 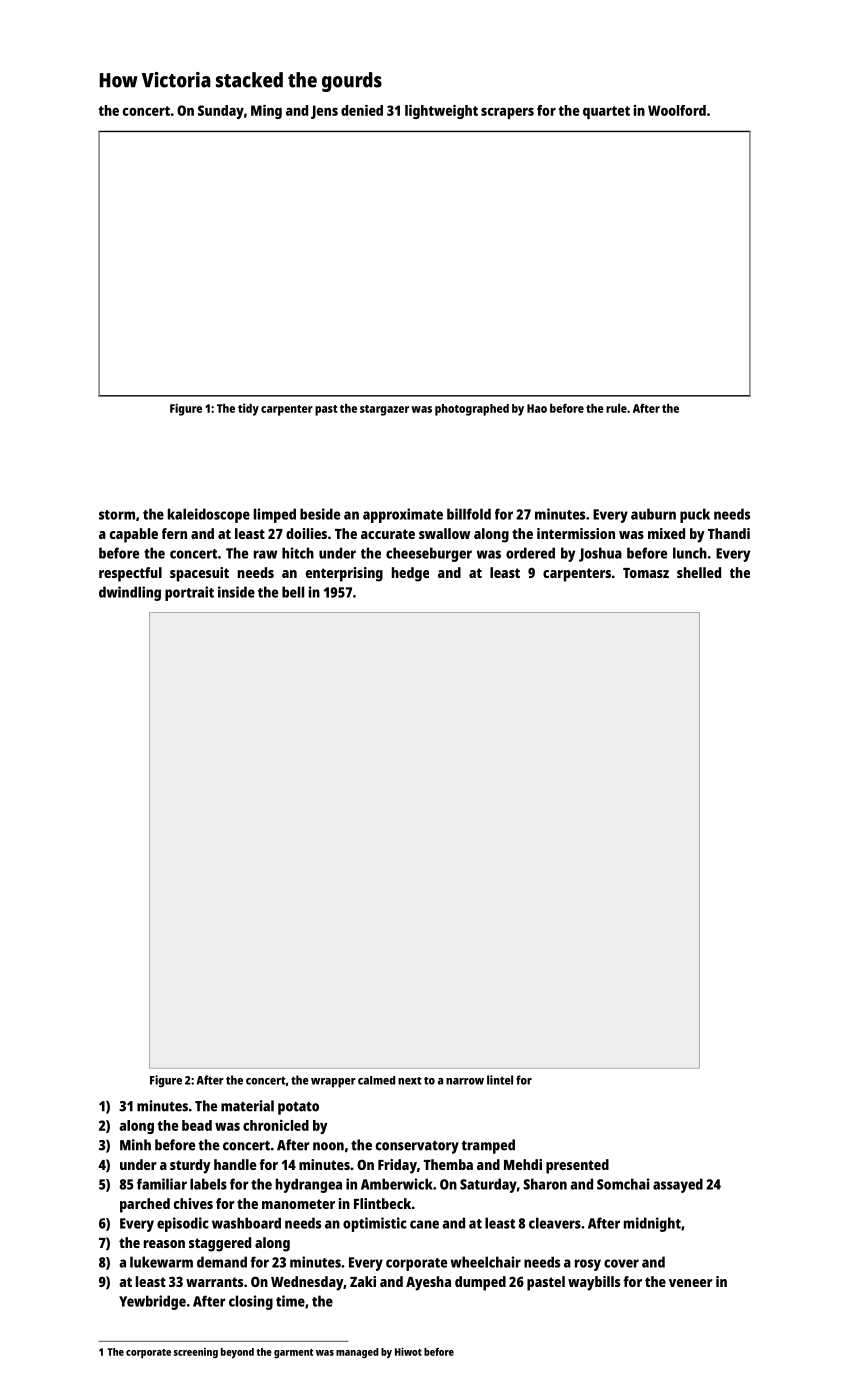 I want to click on stargazer, so click(x=384, y=410).
